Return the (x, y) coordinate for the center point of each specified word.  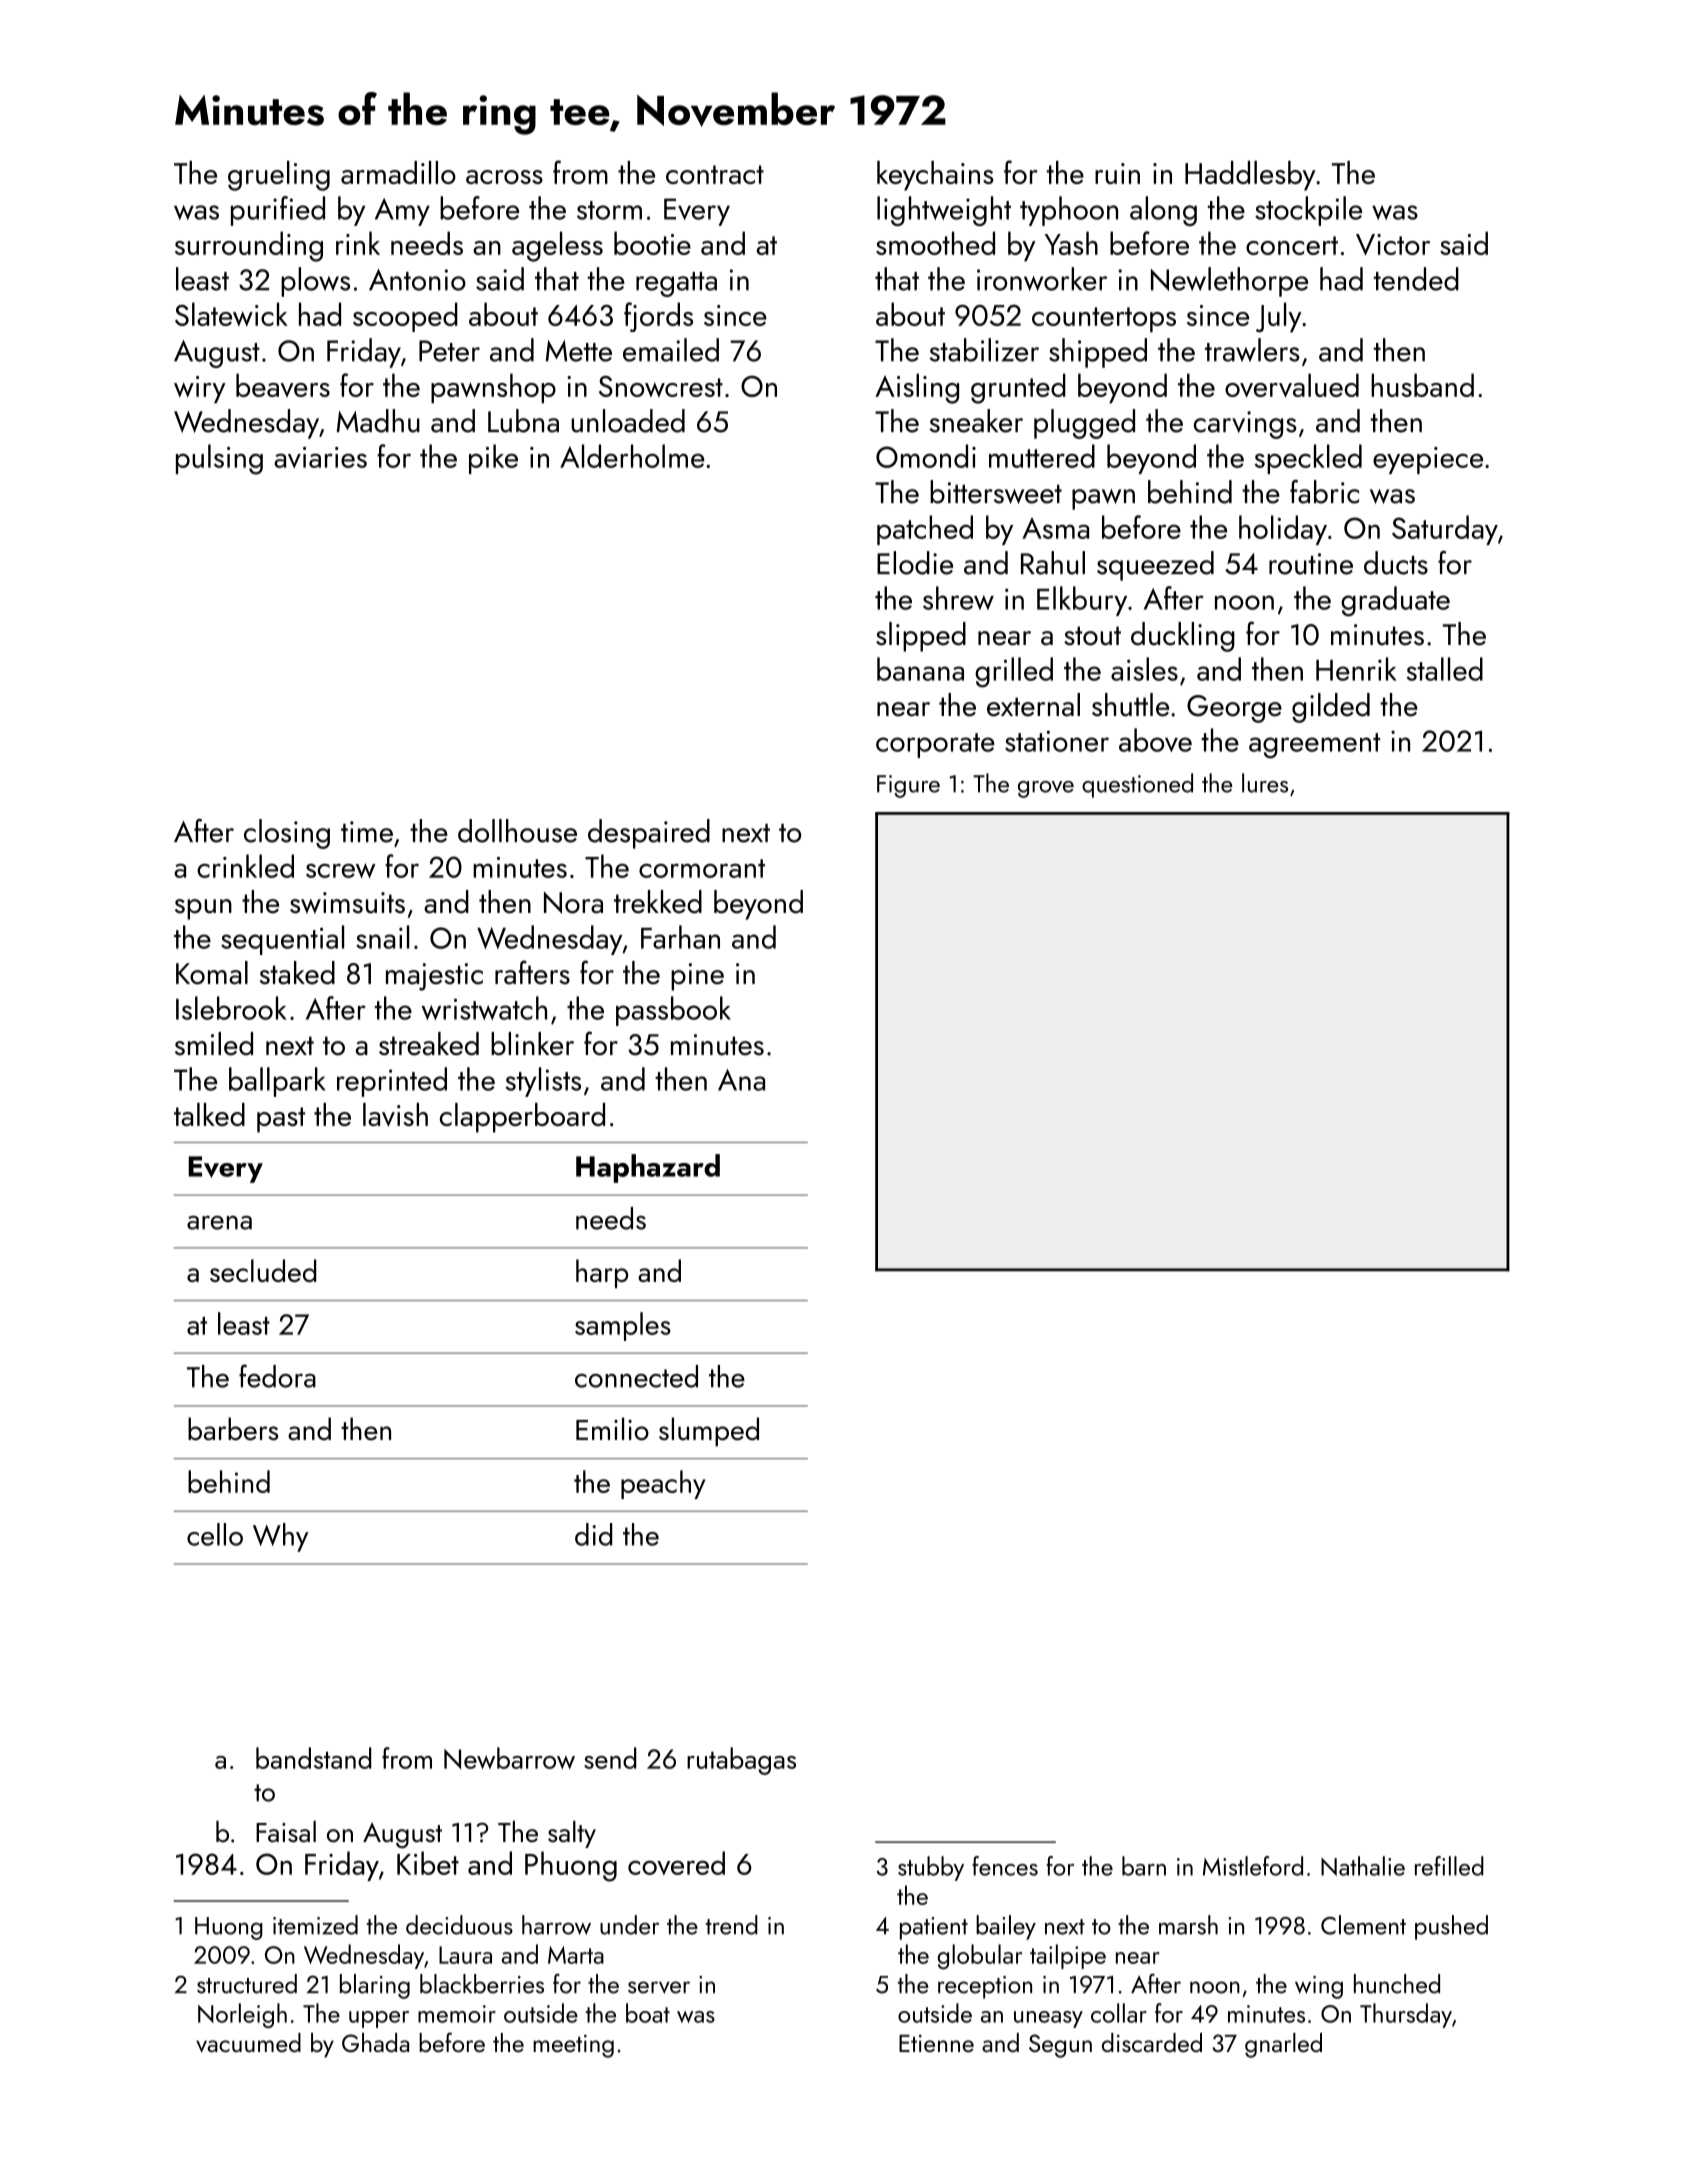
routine (1311, 564)
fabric (1324, 492)
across (504, 177)
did (593, 1534)
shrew (958, 598)
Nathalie (1363, 1866)
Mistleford (1253, 1866)
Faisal (286, 1832)
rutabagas (741, 1761)
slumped (709, 1432)
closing (287, 834)
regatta (676, 284)
